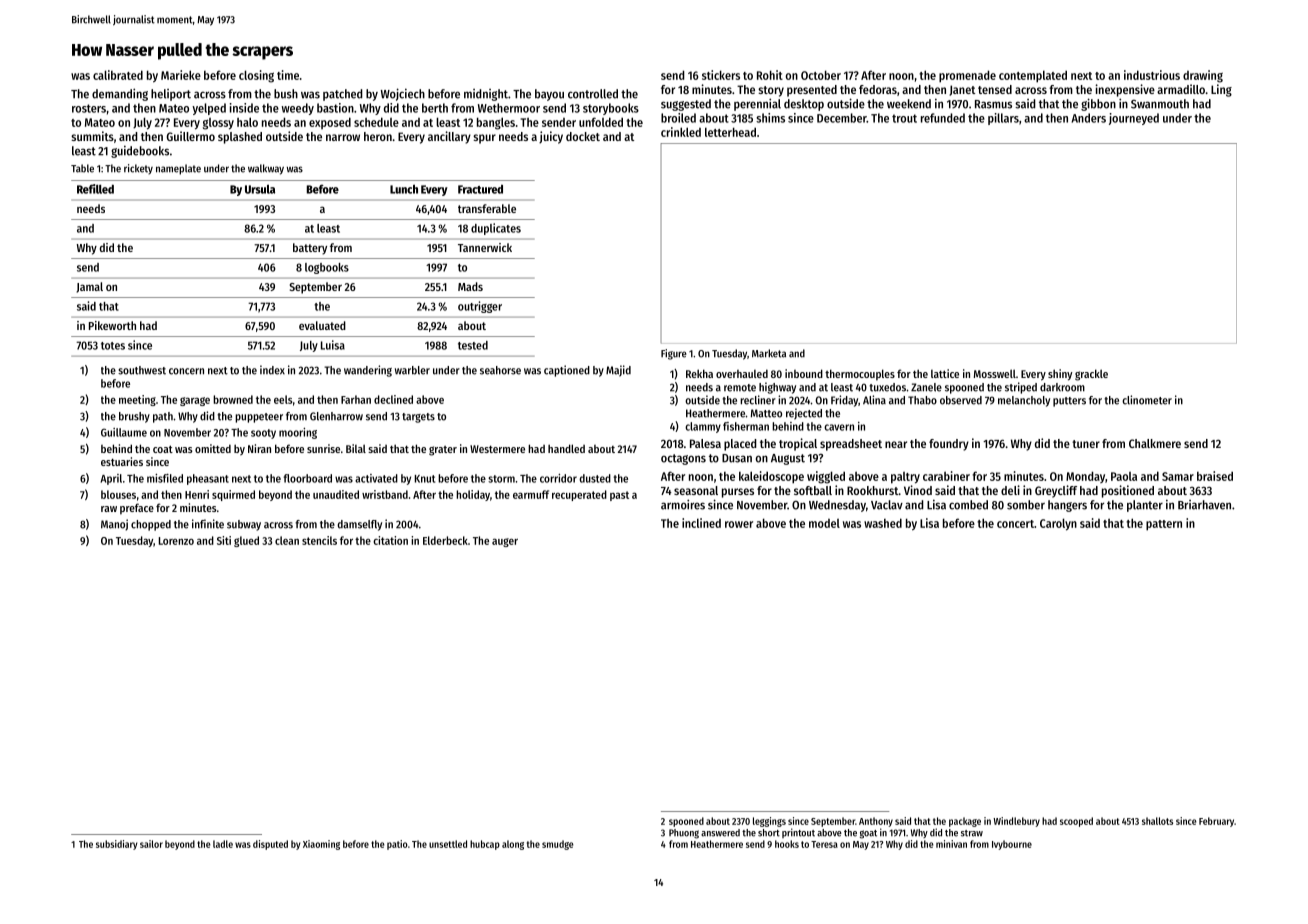  What do you see at coordinates (683, 459) in the screenshot?
I see `octagons` at bounding box center [683, 459].
